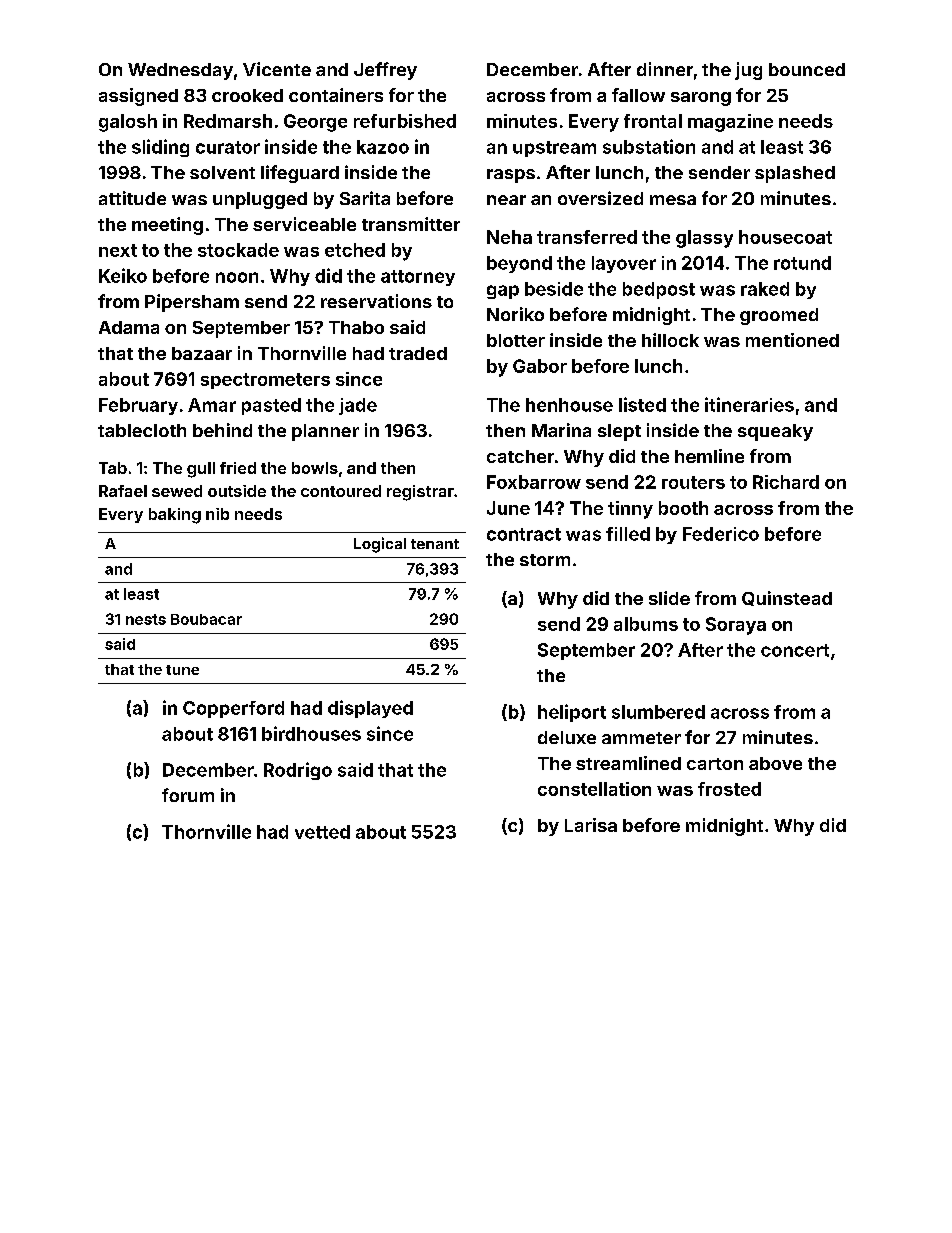  I want to click on curator, so click(228, 147).
